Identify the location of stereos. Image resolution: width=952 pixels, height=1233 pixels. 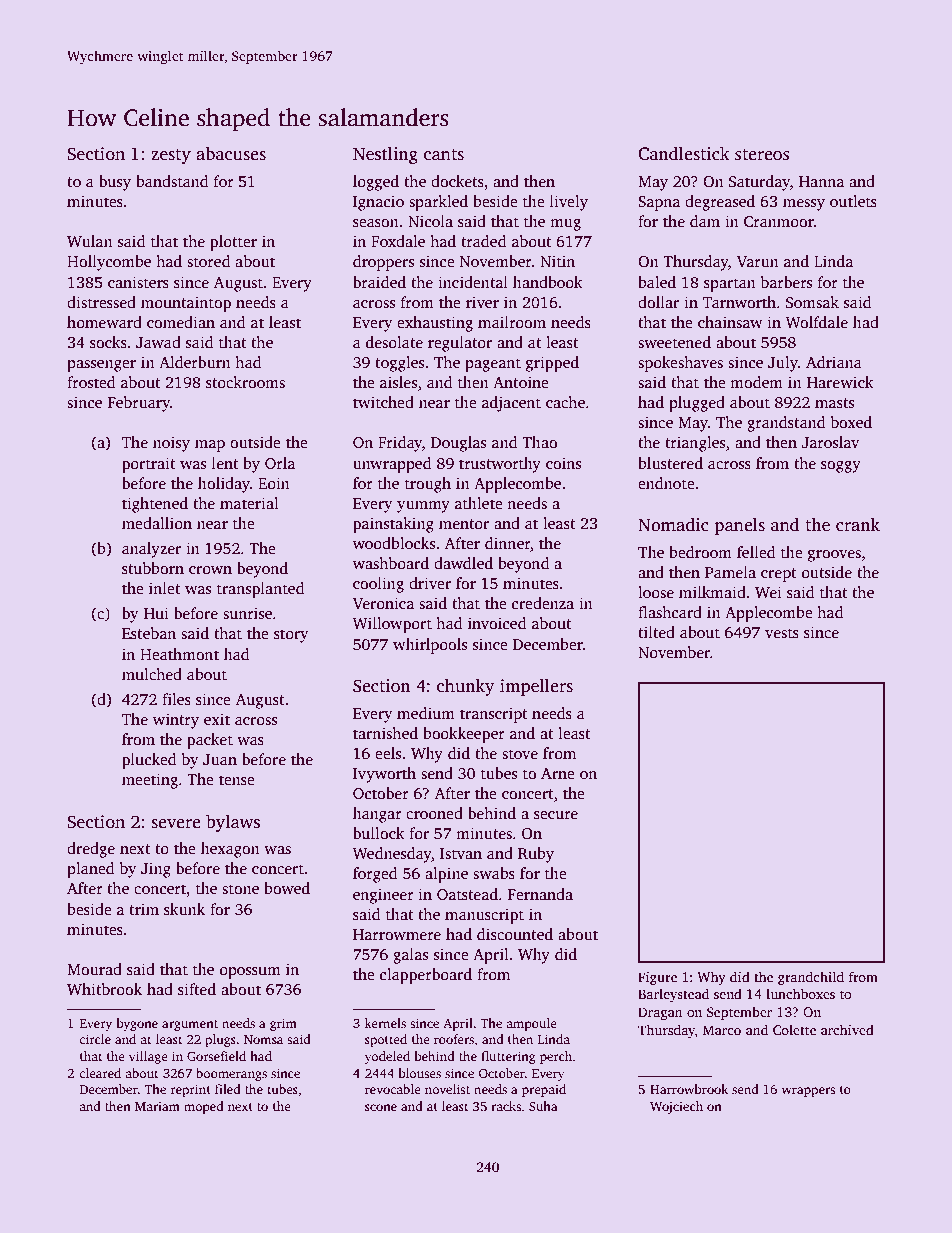
(762, 155).
